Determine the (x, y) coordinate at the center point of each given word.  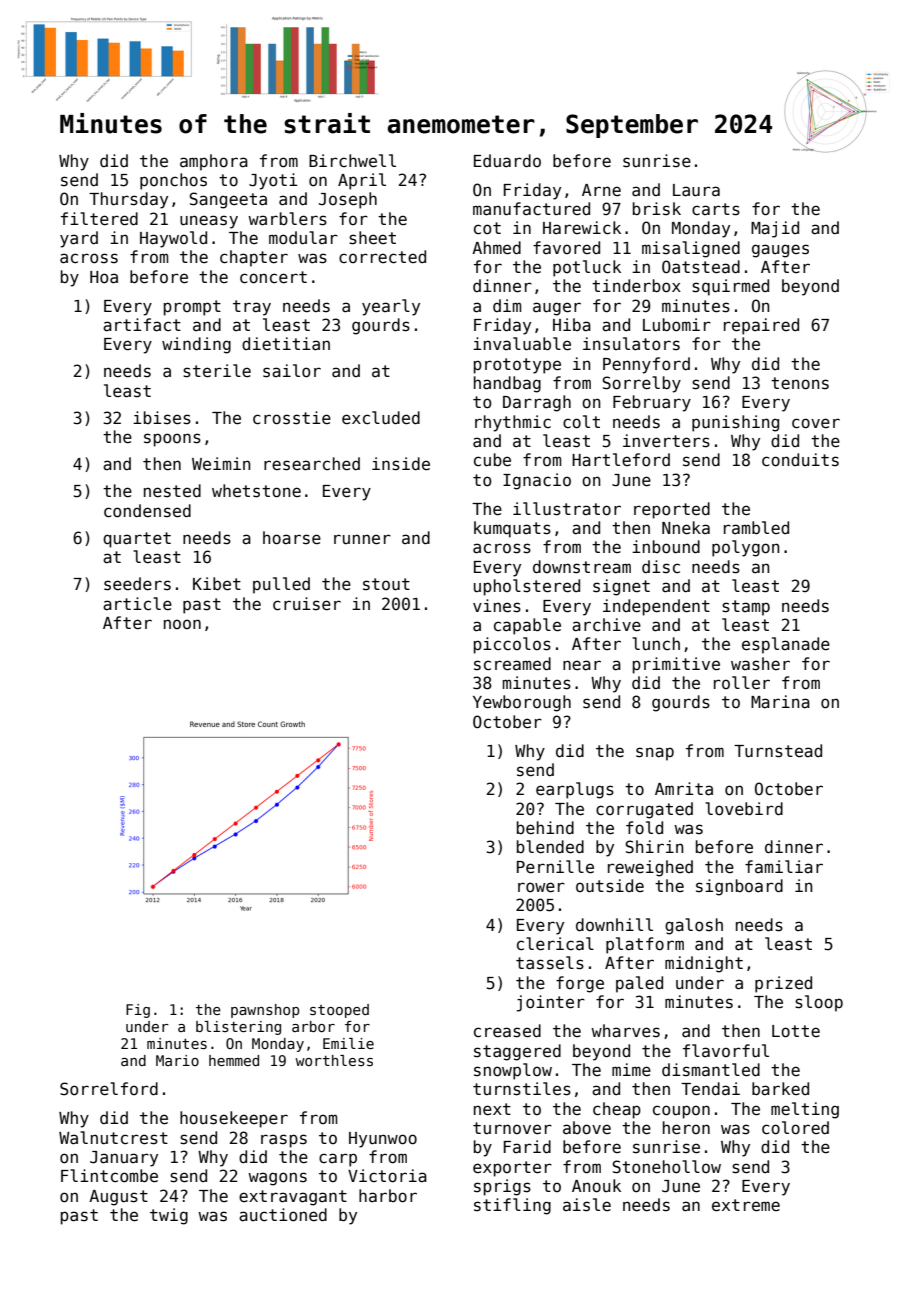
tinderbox (636, 286)
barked (780, 1089)
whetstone (256, 491)
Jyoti (273, 181)
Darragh (537, 403)
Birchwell (352, 161)
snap (655, 754)
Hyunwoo (383, 1140)
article (137, 604)
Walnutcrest (113, 1138)
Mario (177, 1060)
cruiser (307, 604)
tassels (550, 963)
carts (716, 209)
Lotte (796, 1031)
